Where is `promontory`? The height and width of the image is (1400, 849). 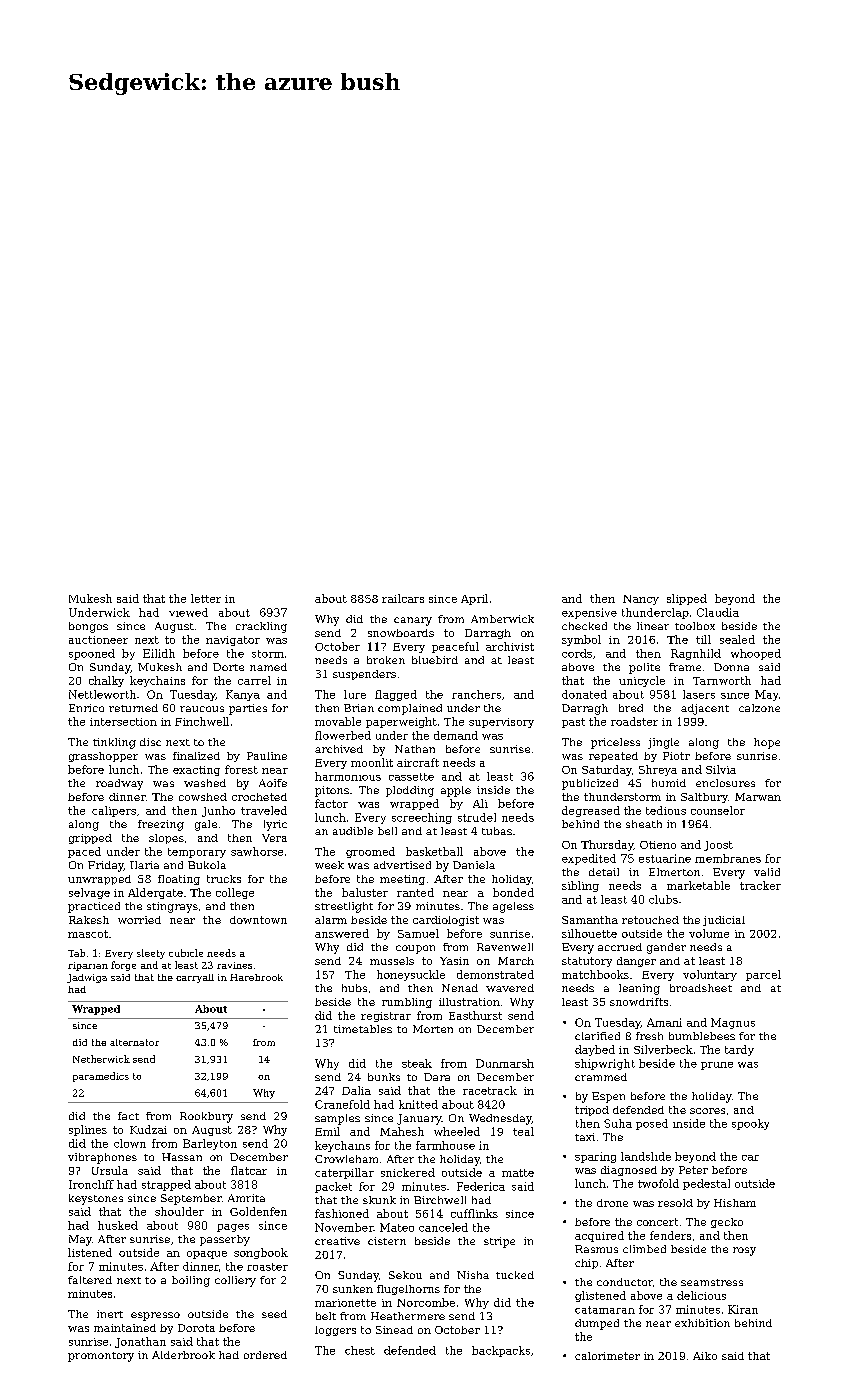
promontory is located at coordinates (101, 1357).
